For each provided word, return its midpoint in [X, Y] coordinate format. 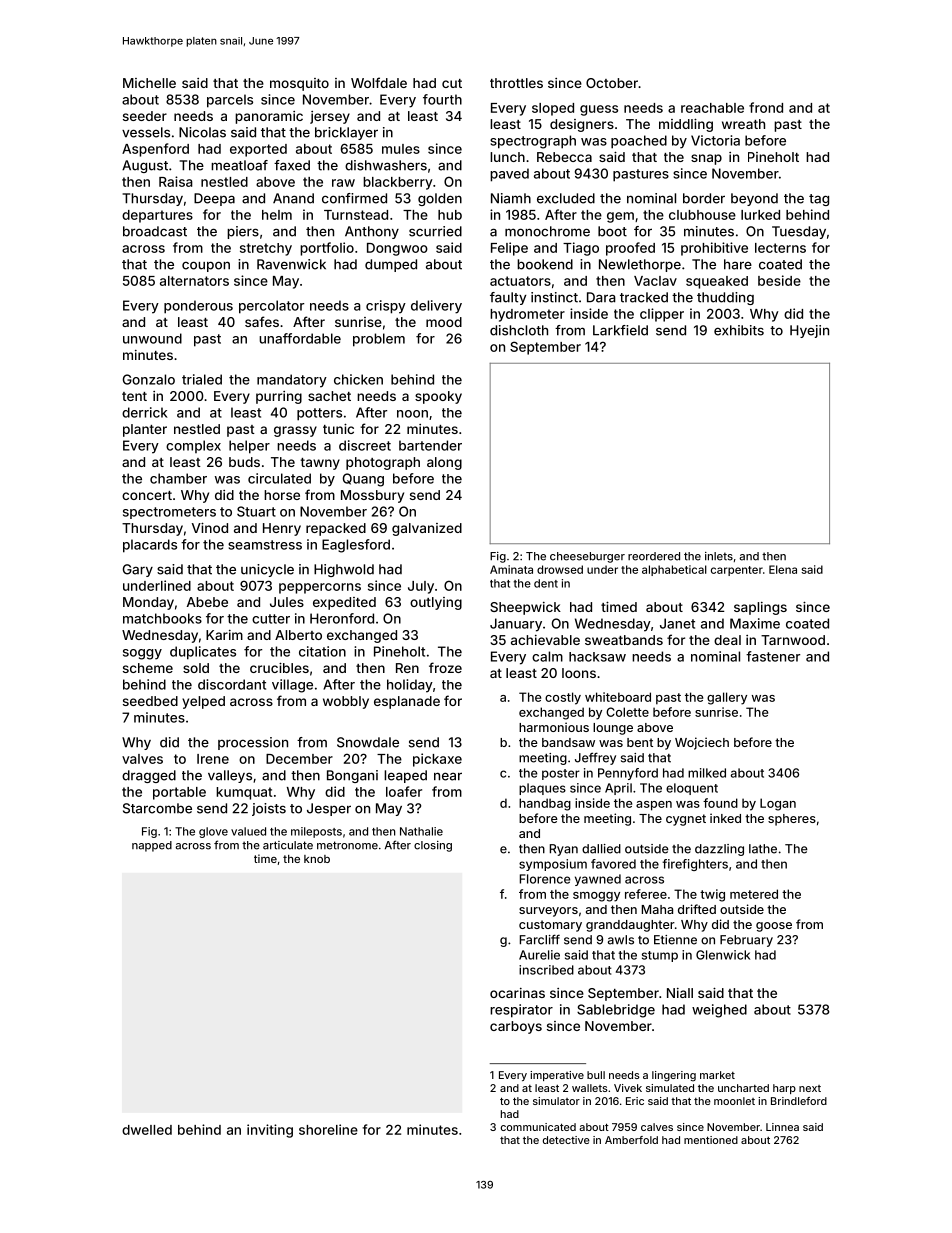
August [145, 166]
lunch [507, 157]
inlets [719, 556]
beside [779, 280]
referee [646, 894]
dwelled [147, 1130]
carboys [516, 1027]
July [421, 587]
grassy [295, 431]
